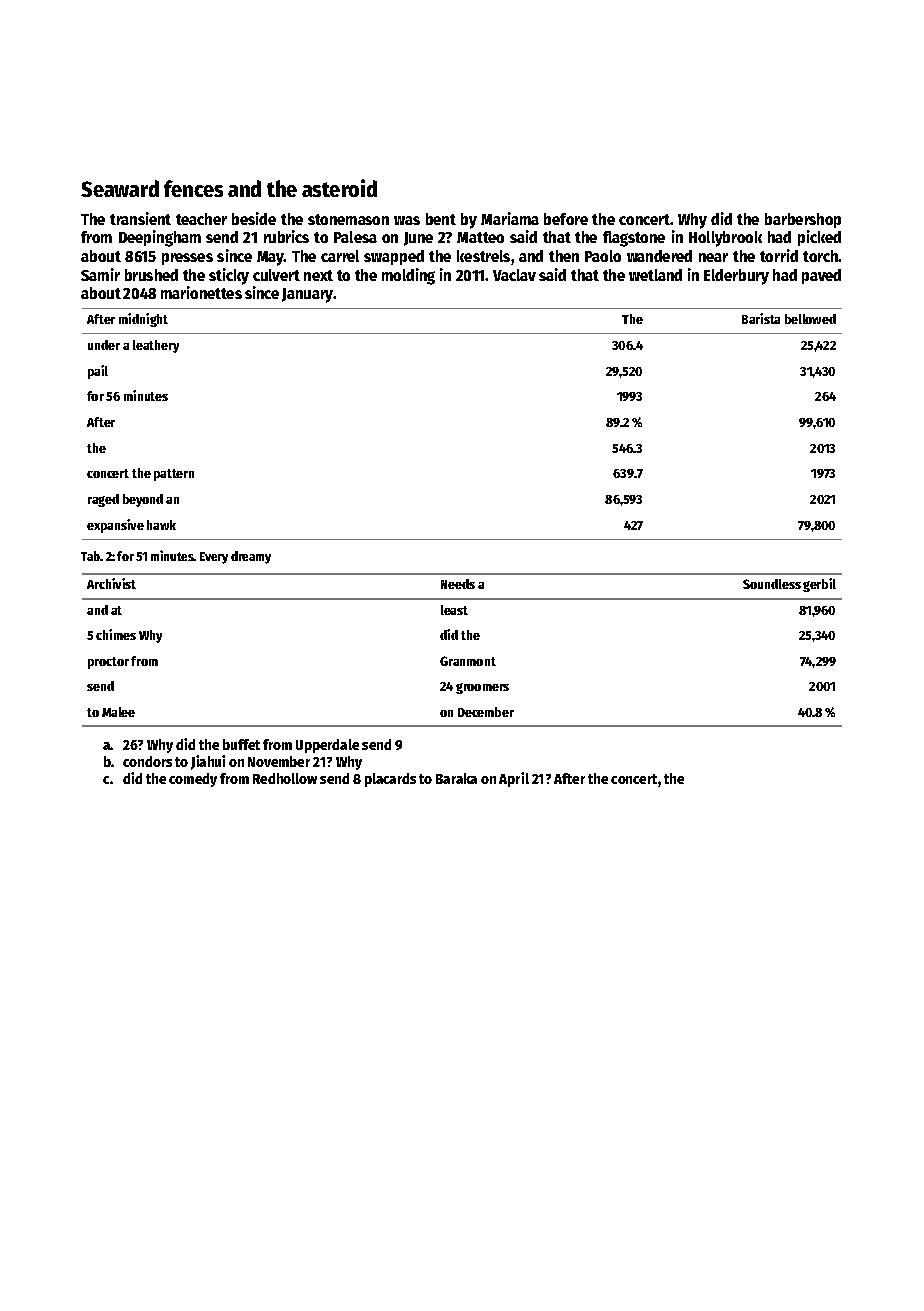 The height and width of the screenshot is (1311, 924). What do you see at coordinates (143, 320) in the screenshot?
I see `midnight` at bounding box center [143, 320].
